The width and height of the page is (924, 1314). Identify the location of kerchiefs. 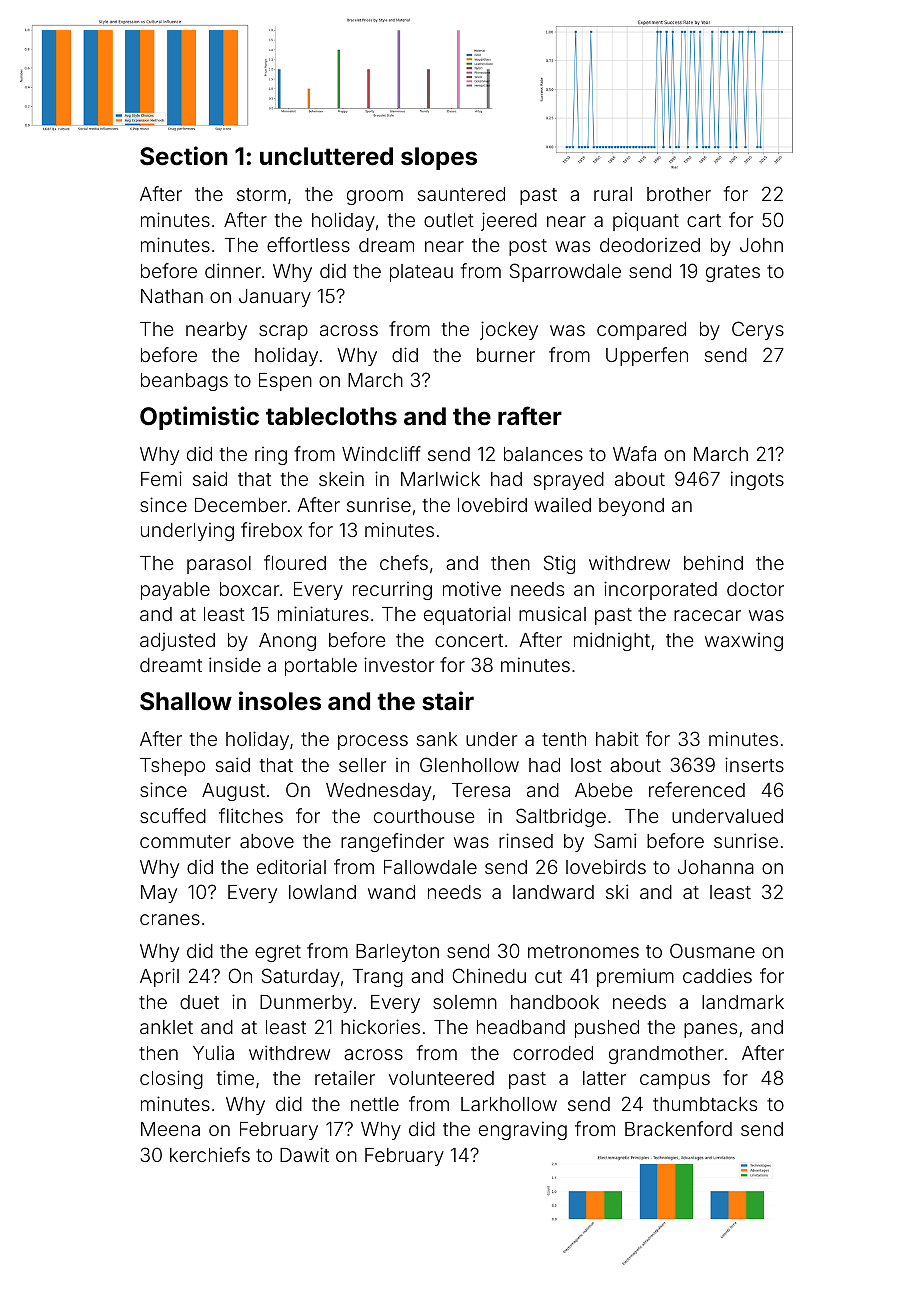
(210, 1154).
